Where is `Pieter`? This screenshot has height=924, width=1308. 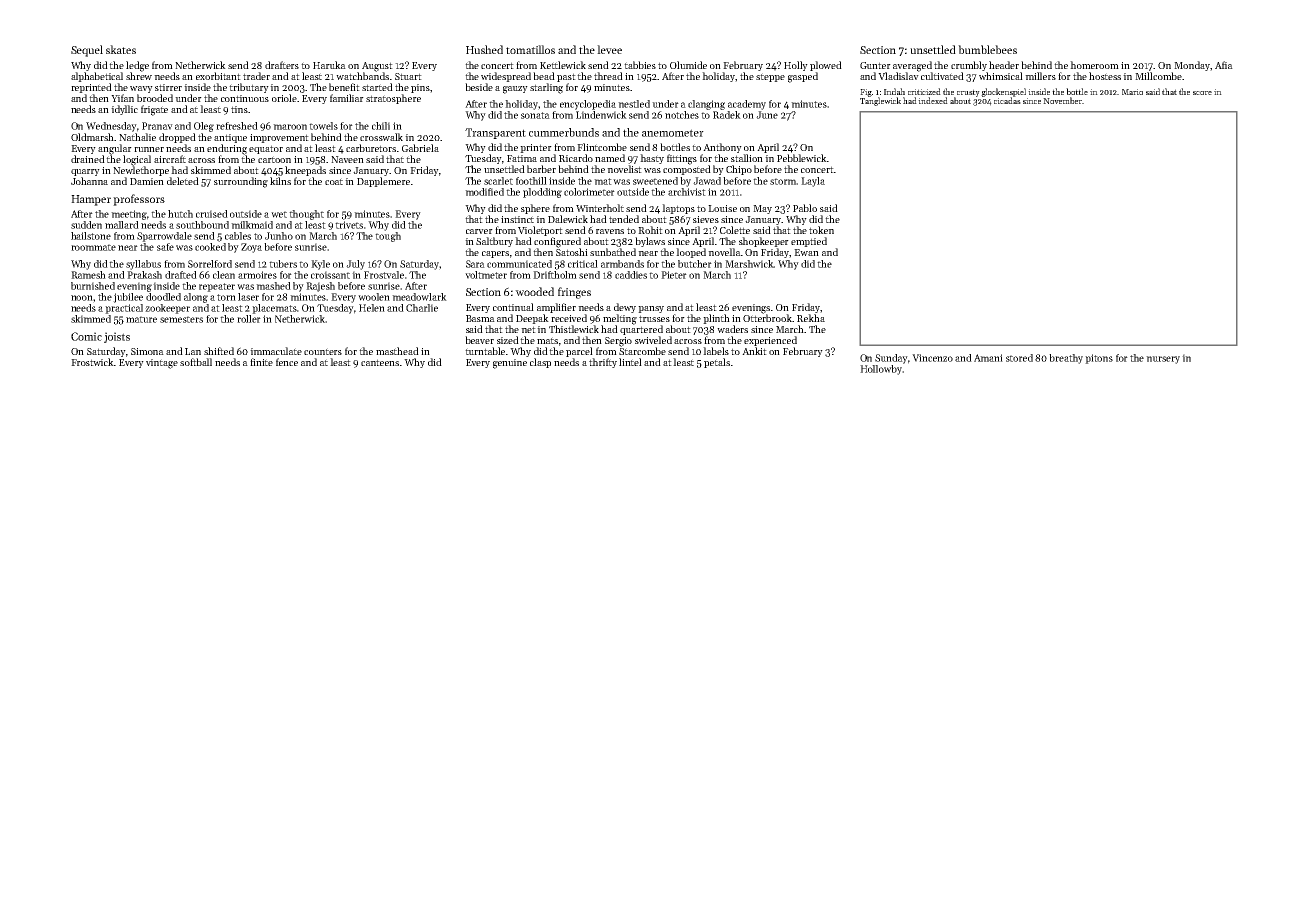
Pieter is located at coordinates (674, 275).
